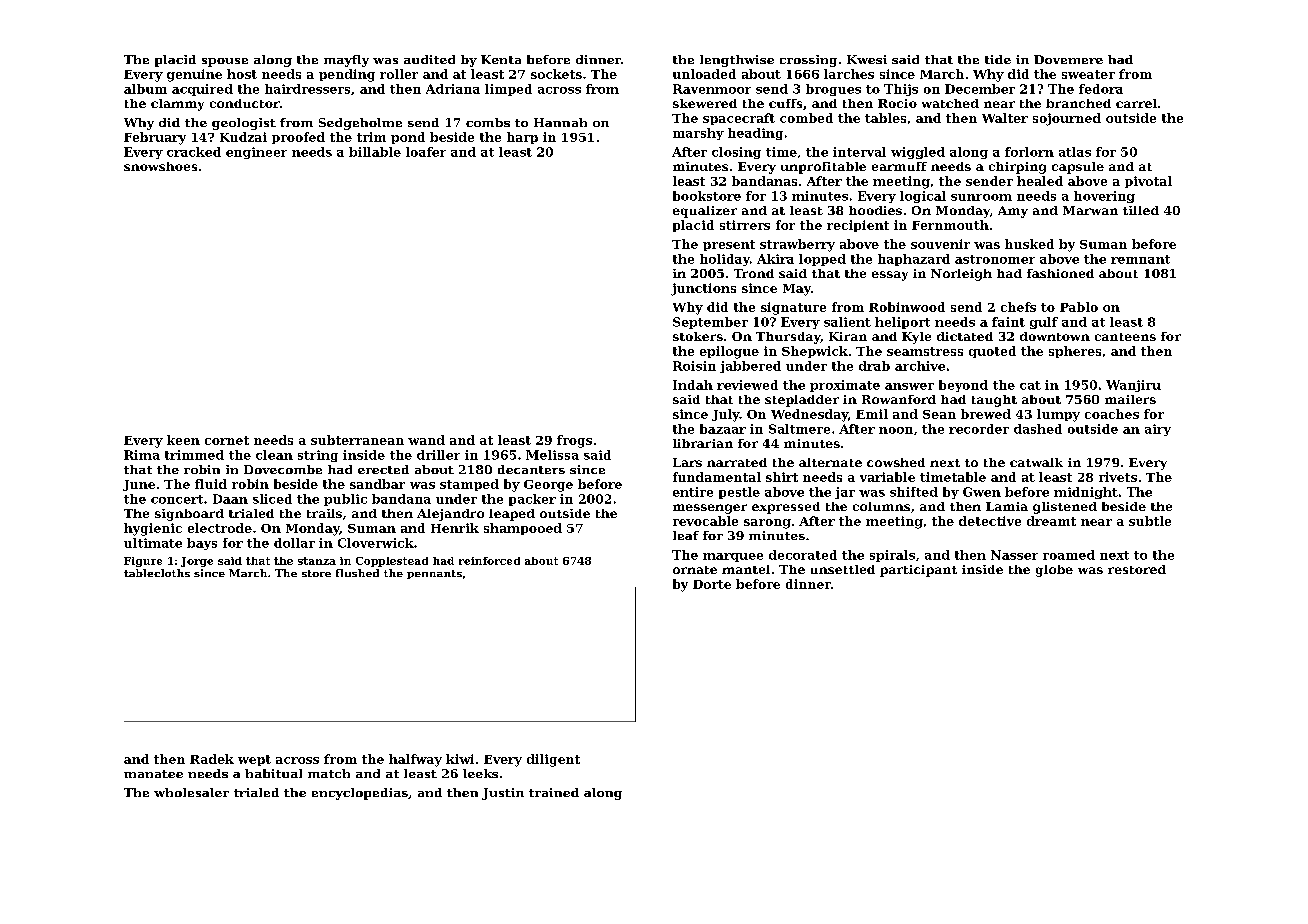 The height and width of the screenshot is (924, 1308). I want to click on epilogue, so click(729, 352).
